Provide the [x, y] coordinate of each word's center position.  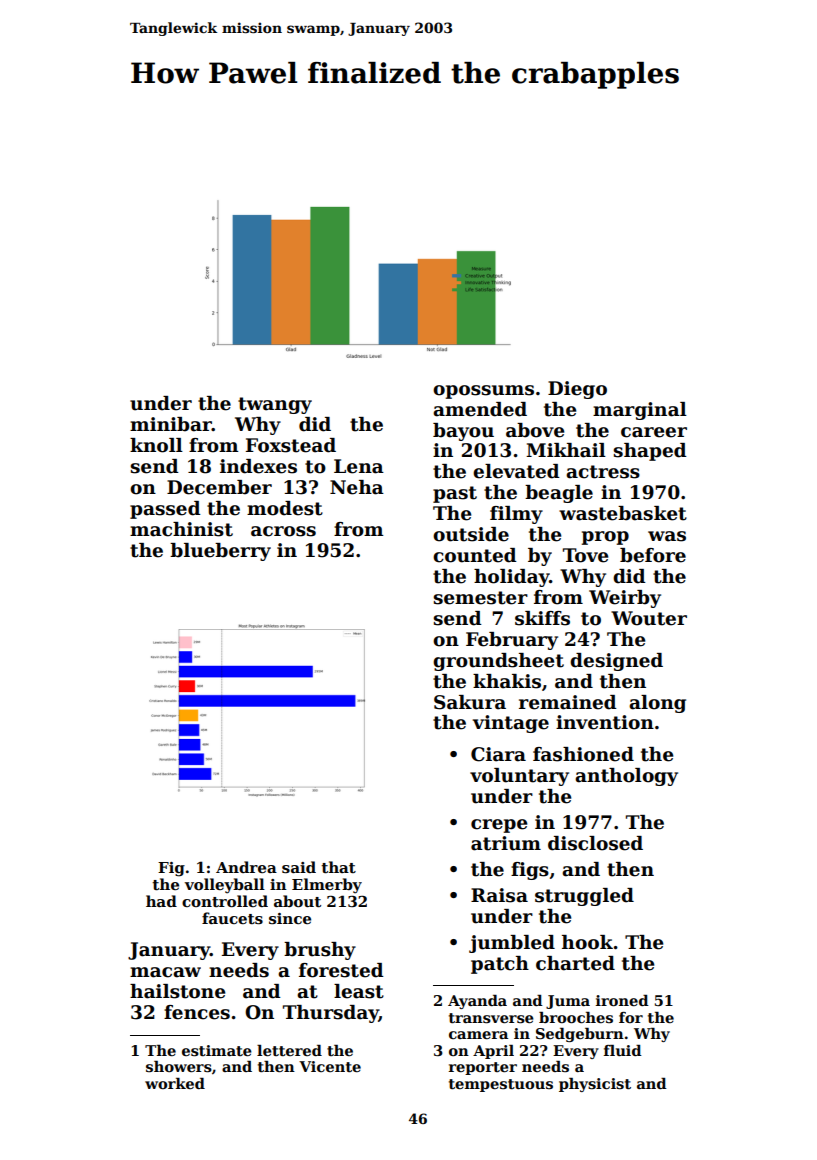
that [338, 867]
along [657, 704]
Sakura [470, 702]
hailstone [177, 991]
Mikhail [566, 450]
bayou [463, 432]
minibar [171, 424]
